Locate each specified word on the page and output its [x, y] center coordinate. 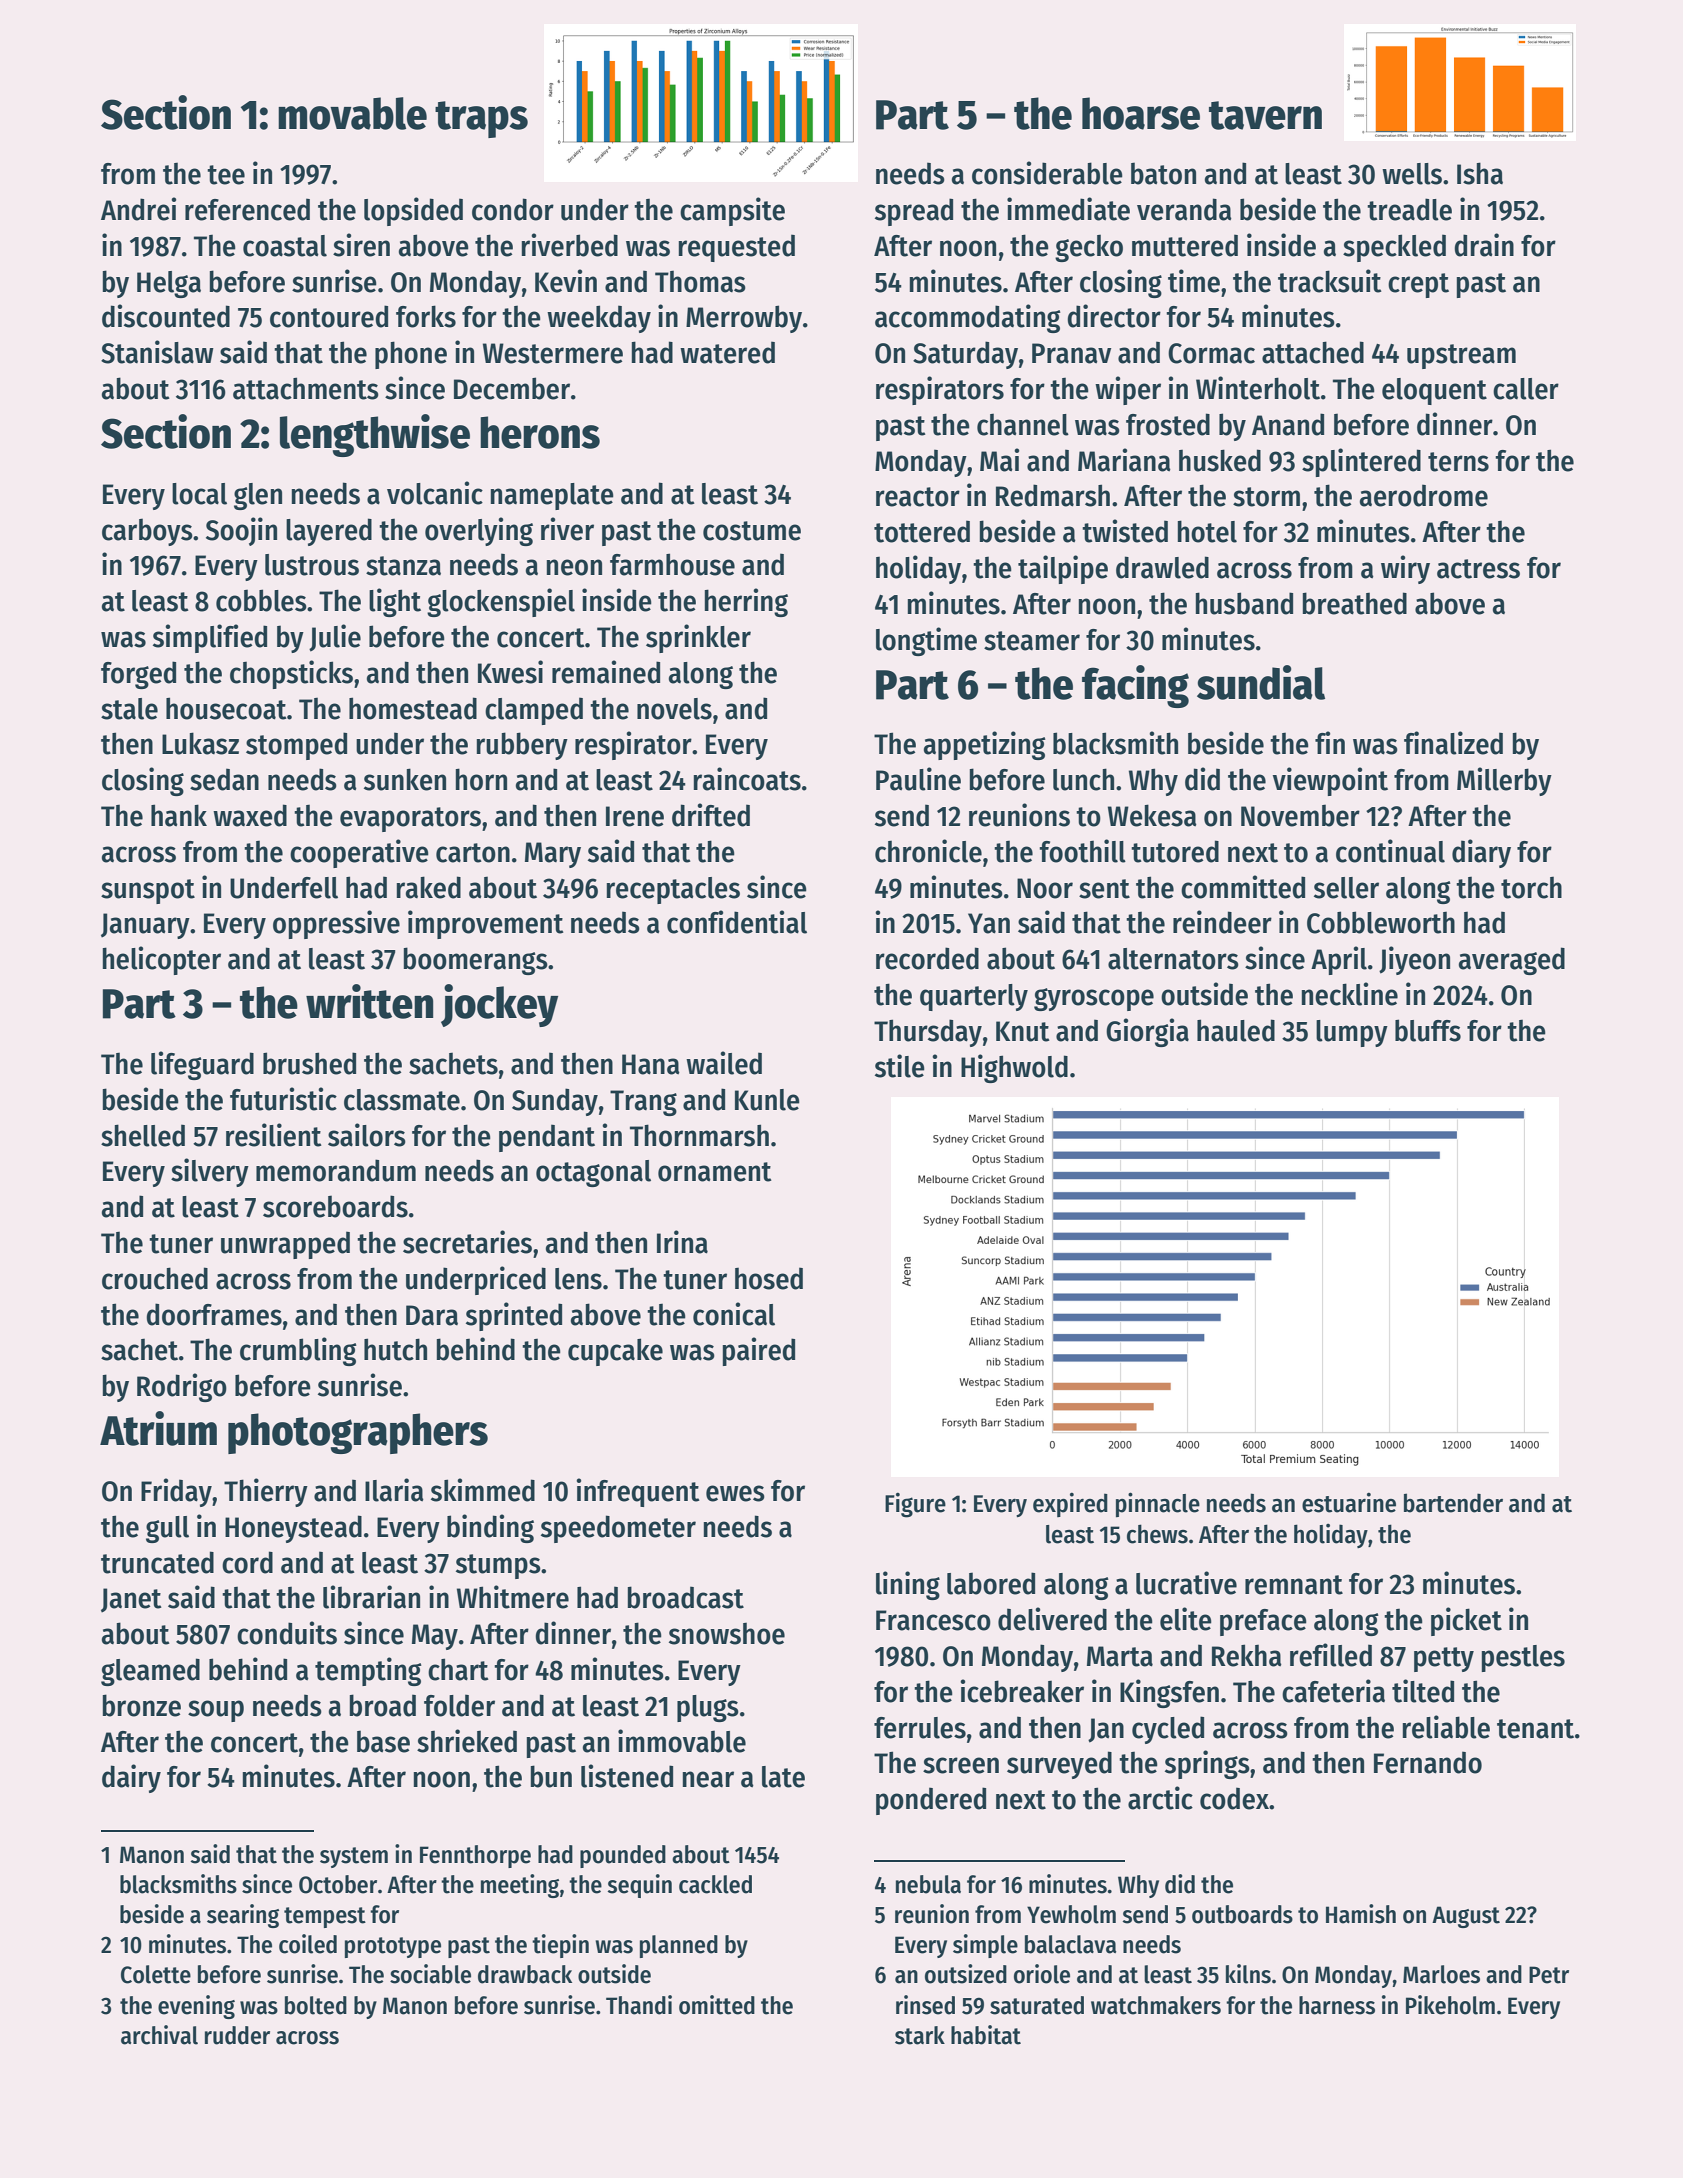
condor [513, 209]
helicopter [162, 960]
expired [1070, 1504]
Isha [1480, 173]
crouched [155, 1278]
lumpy [1352, 1033]
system [354, 1857]
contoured [329, 316]
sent [1104, 889]
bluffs [1428, 1030]
